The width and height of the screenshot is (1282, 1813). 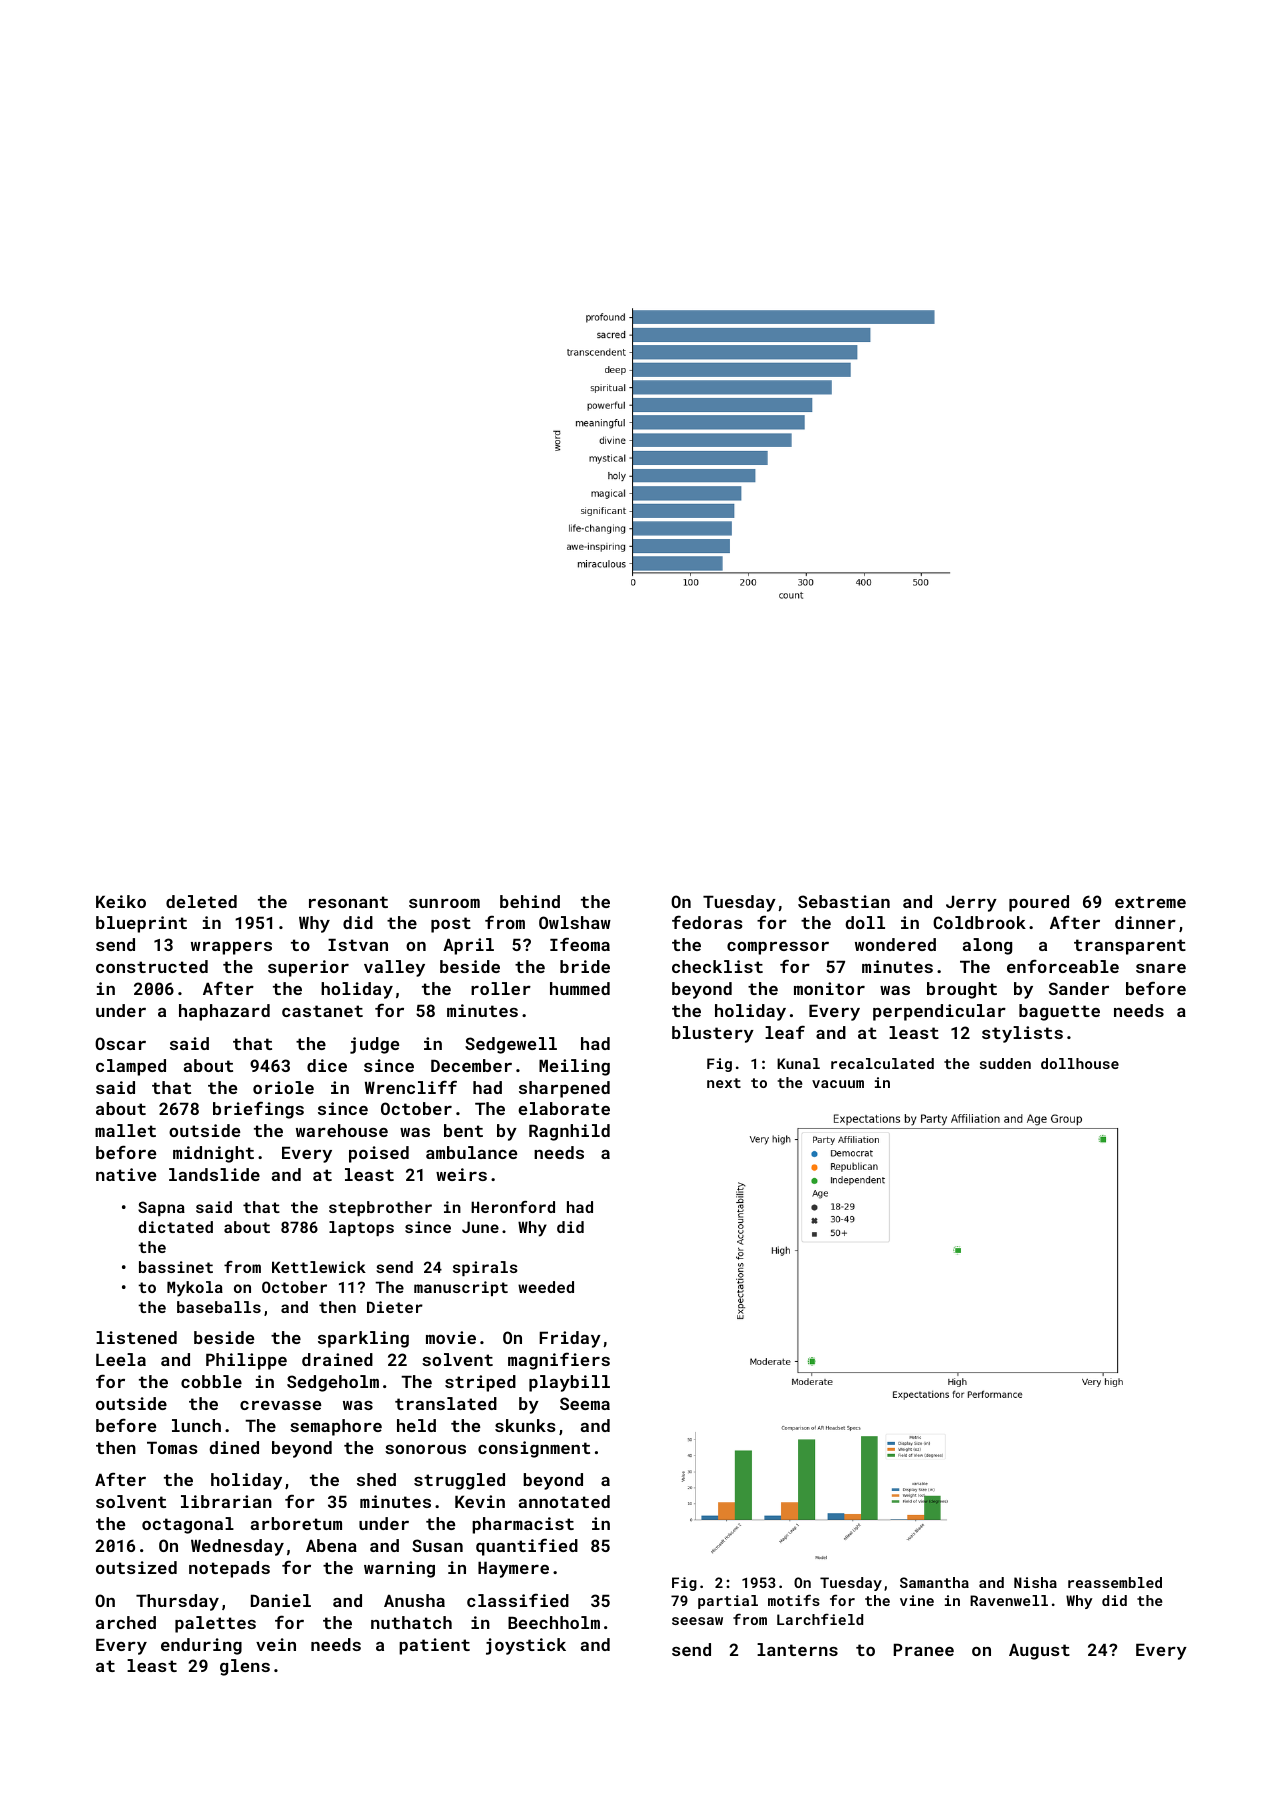 What do you see at coordinates (201, 901) in the screenshot?
I see `deleted` at bounding box center [201, 901].
